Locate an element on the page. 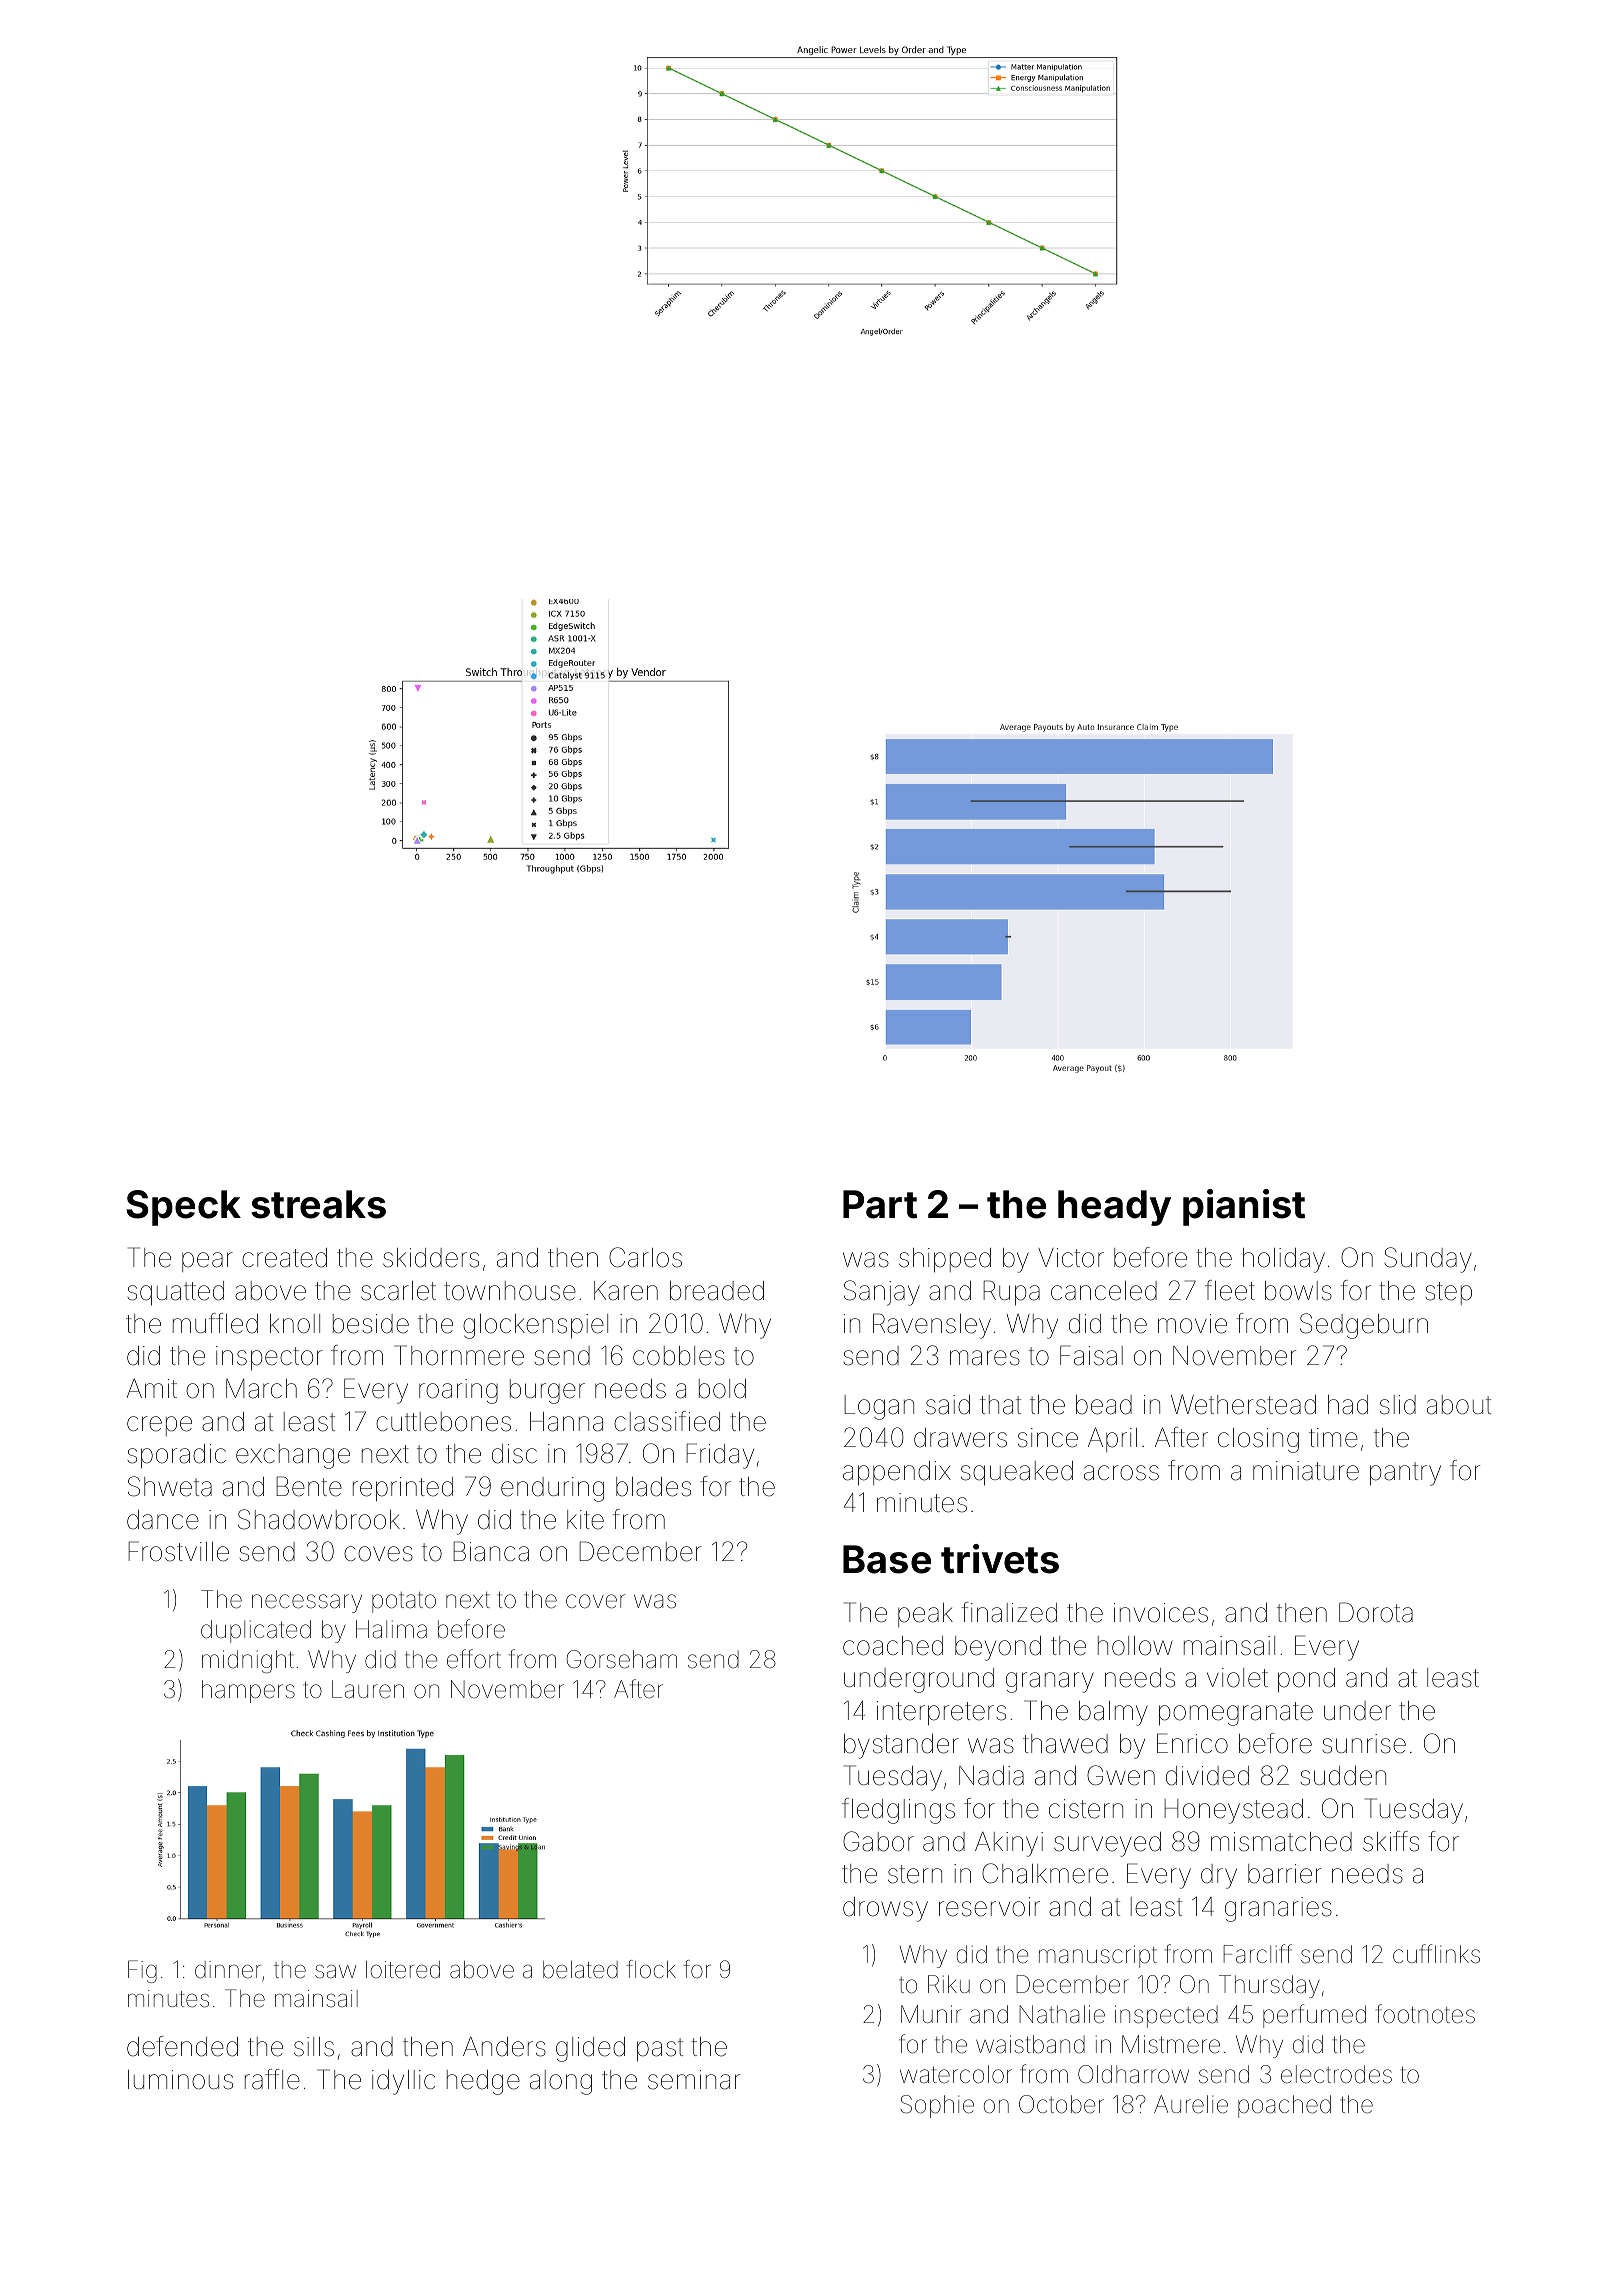  cobbles is located at coordinates (679, 1356).
